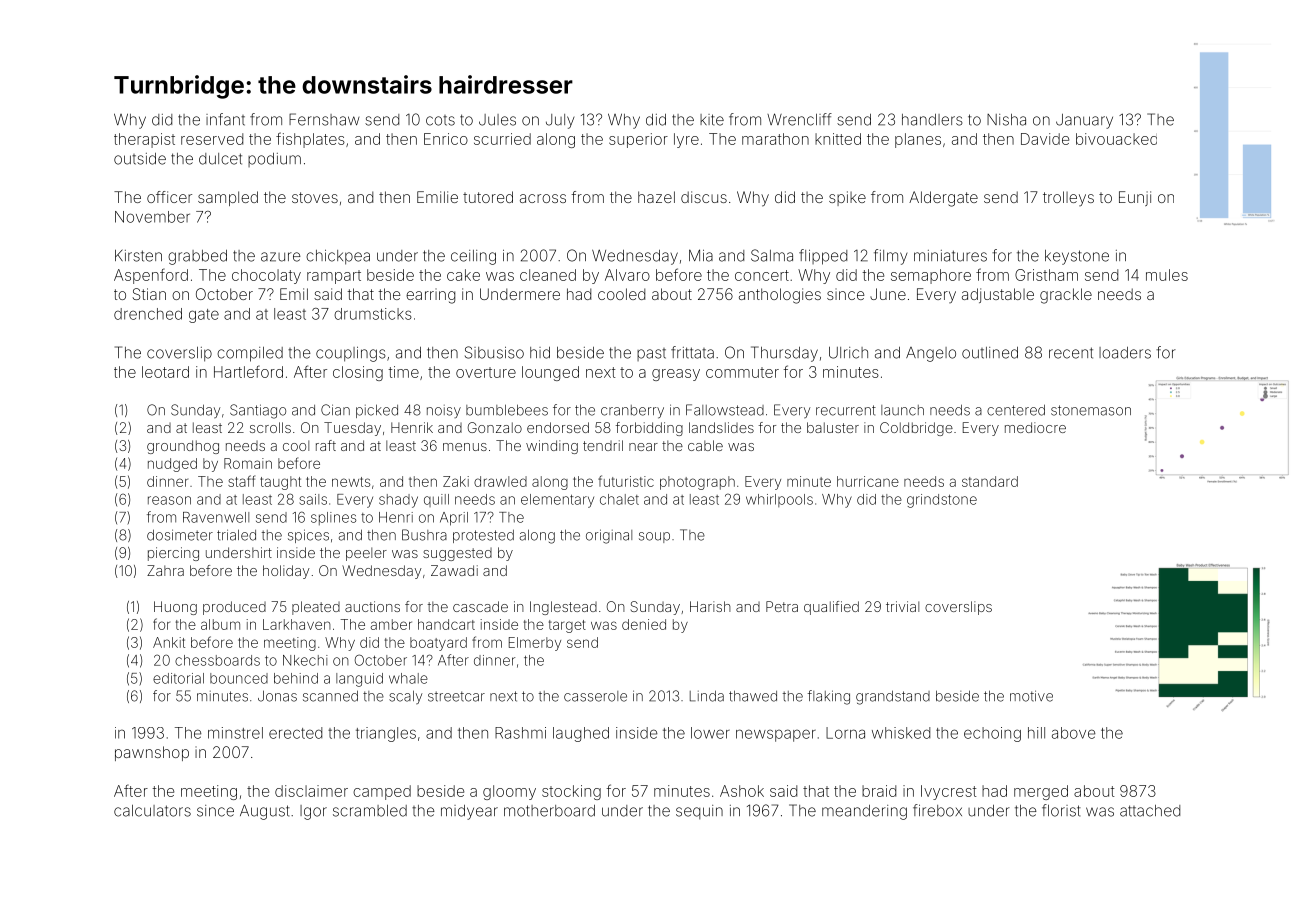 This screenshot has height=924, width=1308. I want to click on trivial, so click(902, 606).
